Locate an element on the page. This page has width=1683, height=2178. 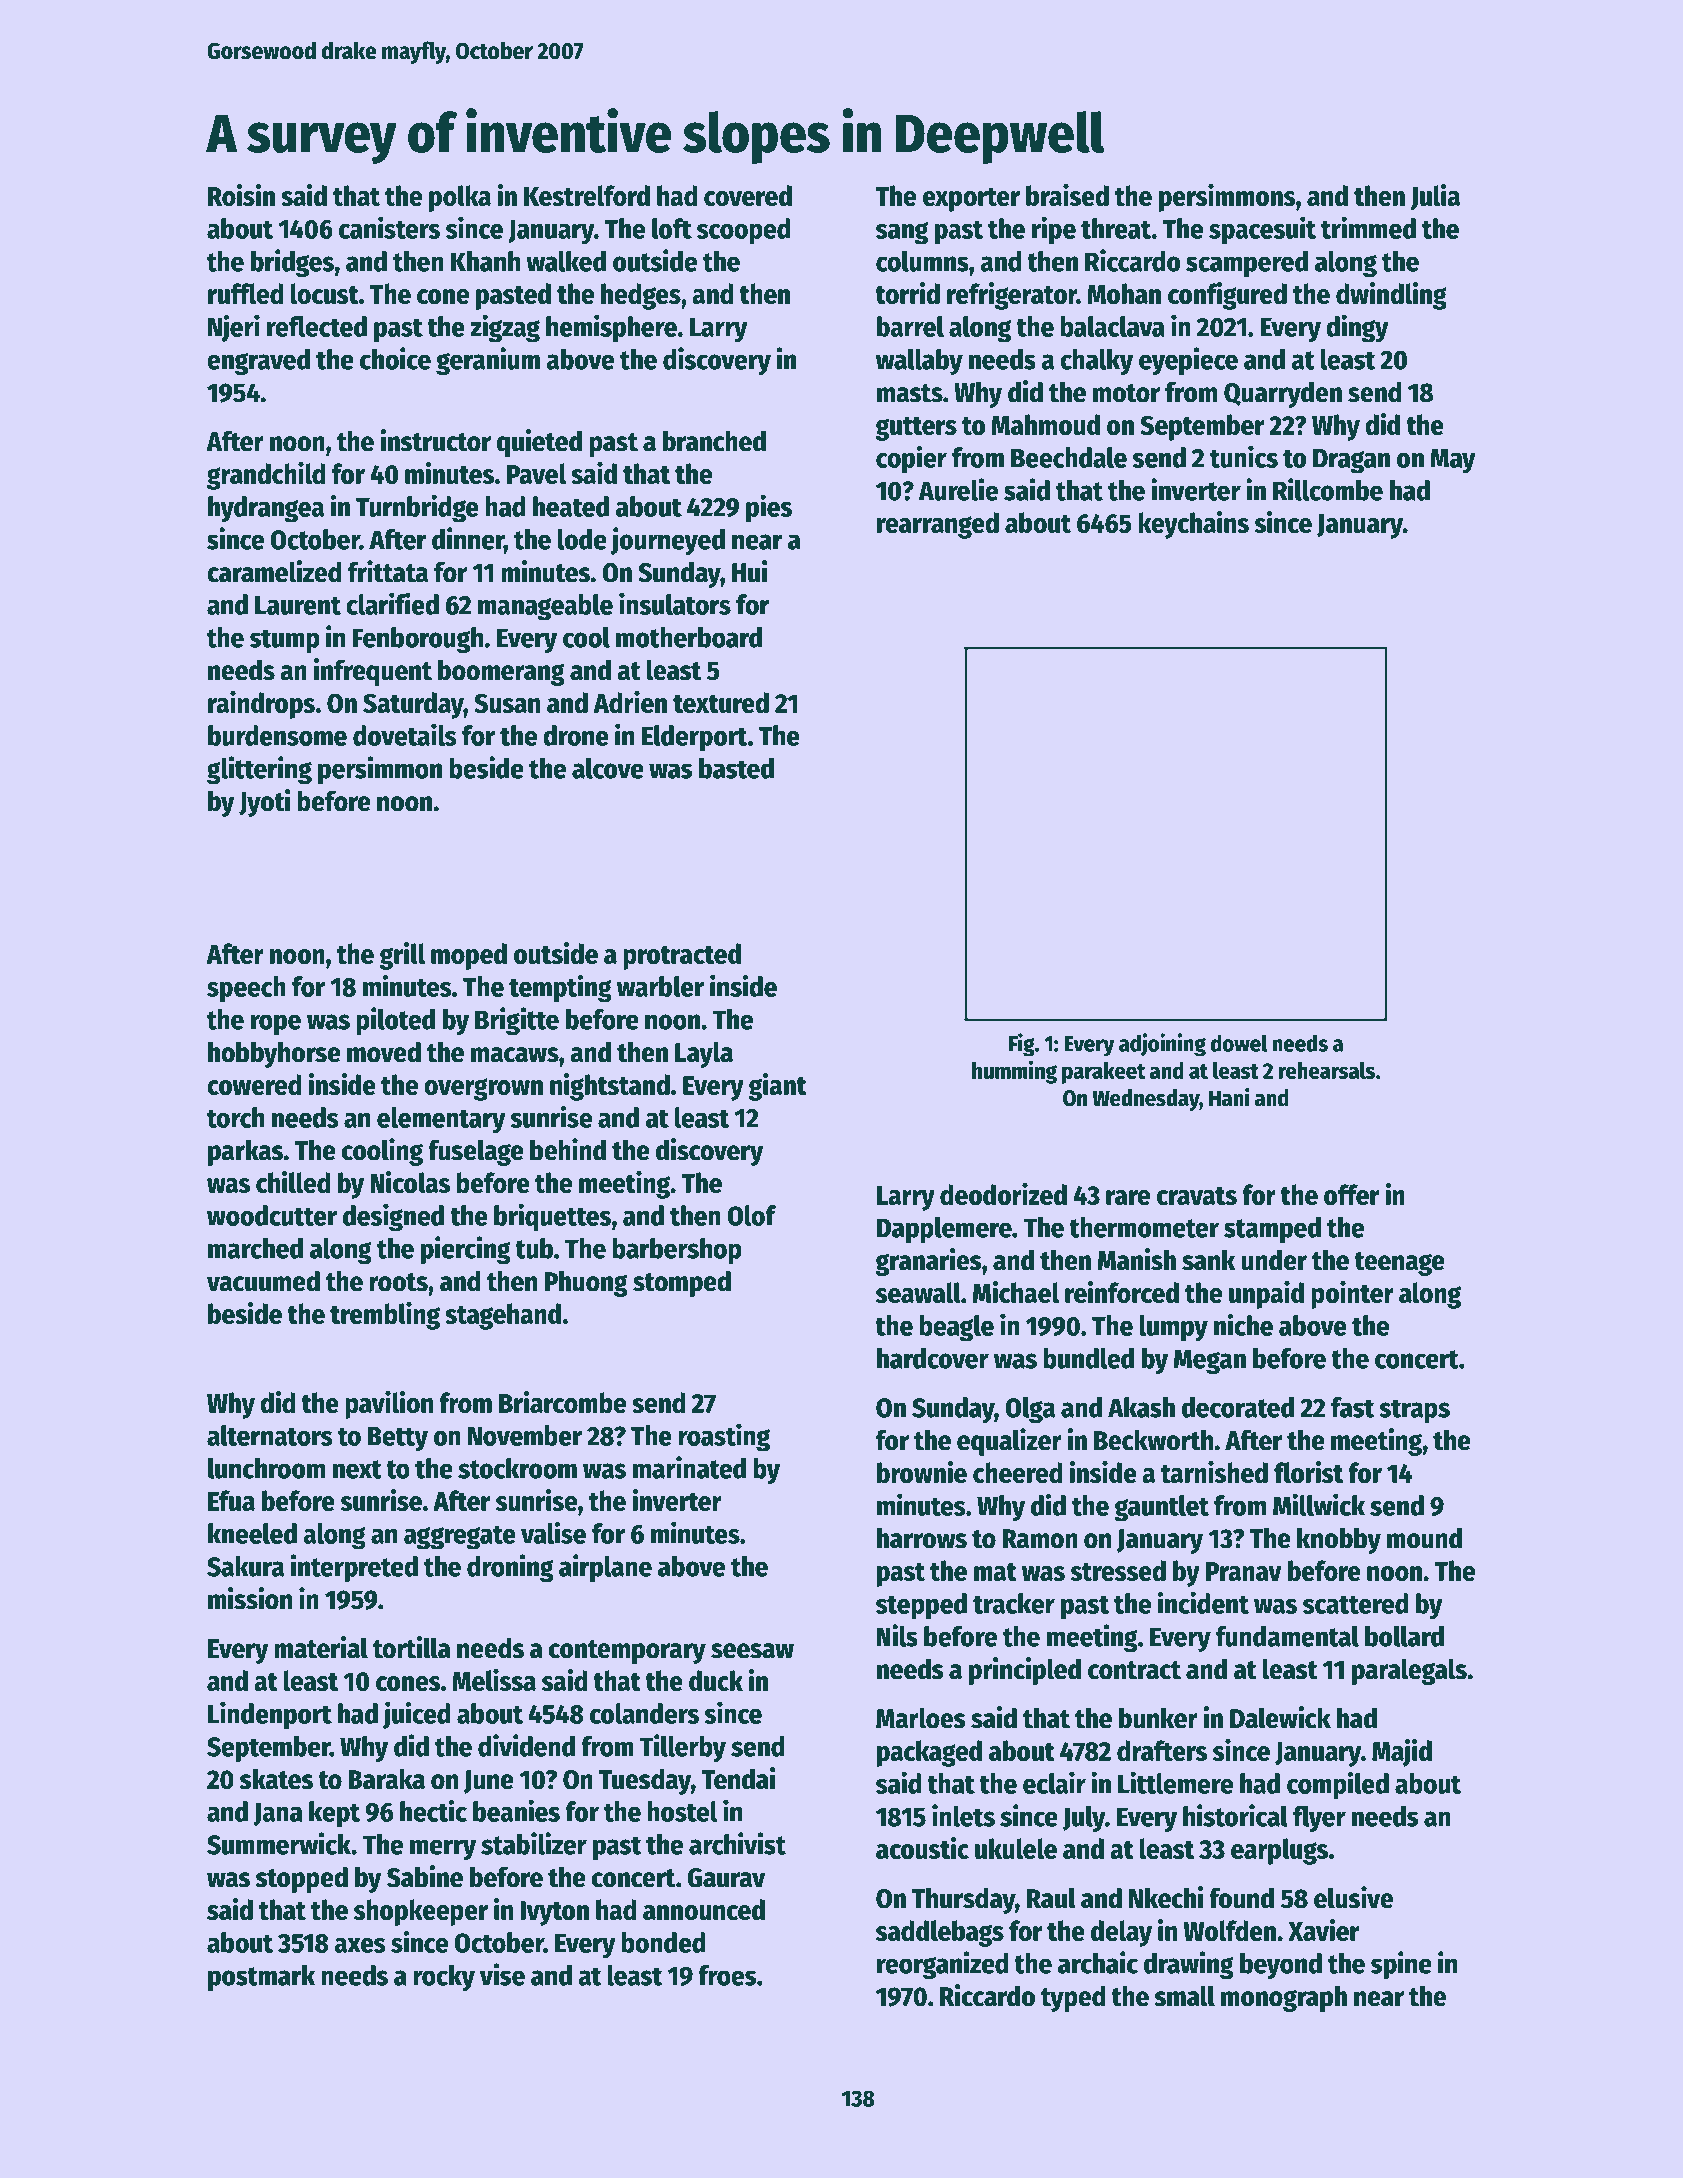
droning is located at coordinates (510, 1568).
